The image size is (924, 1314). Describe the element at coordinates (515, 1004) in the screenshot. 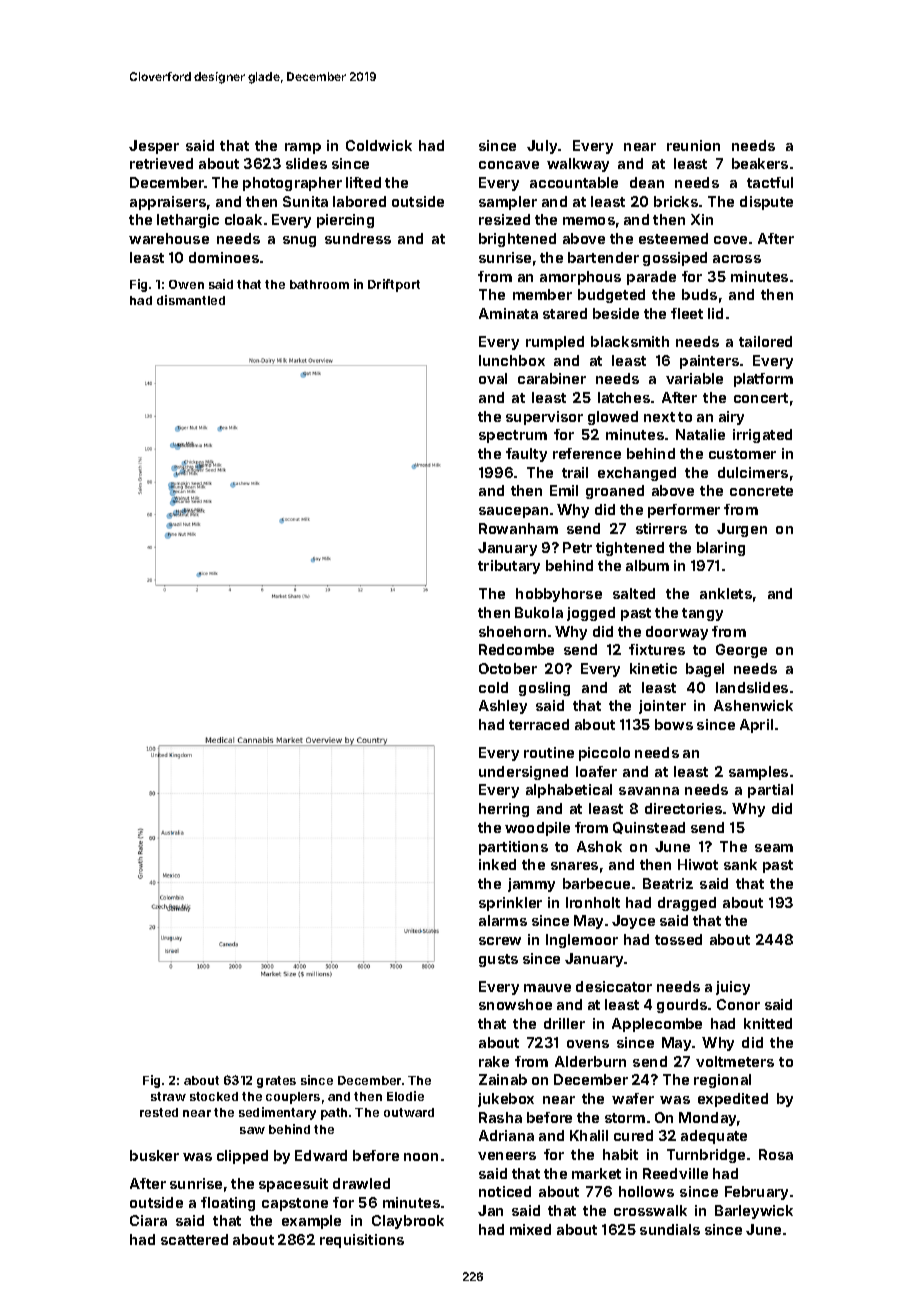

I see `snowshoe` at that location.
